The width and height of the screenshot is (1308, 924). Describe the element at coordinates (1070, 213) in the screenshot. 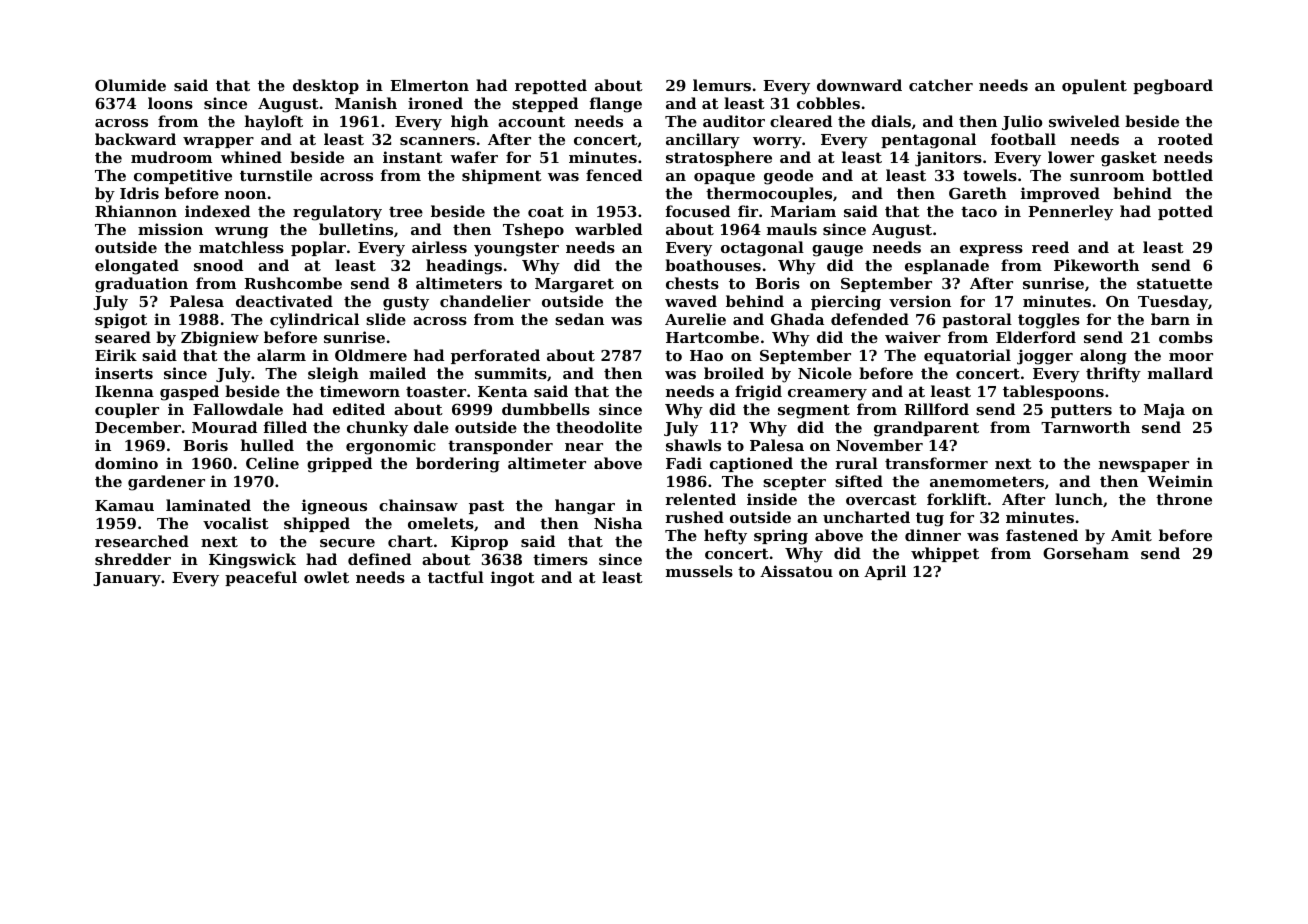

I see `Pennerley` at that location.
